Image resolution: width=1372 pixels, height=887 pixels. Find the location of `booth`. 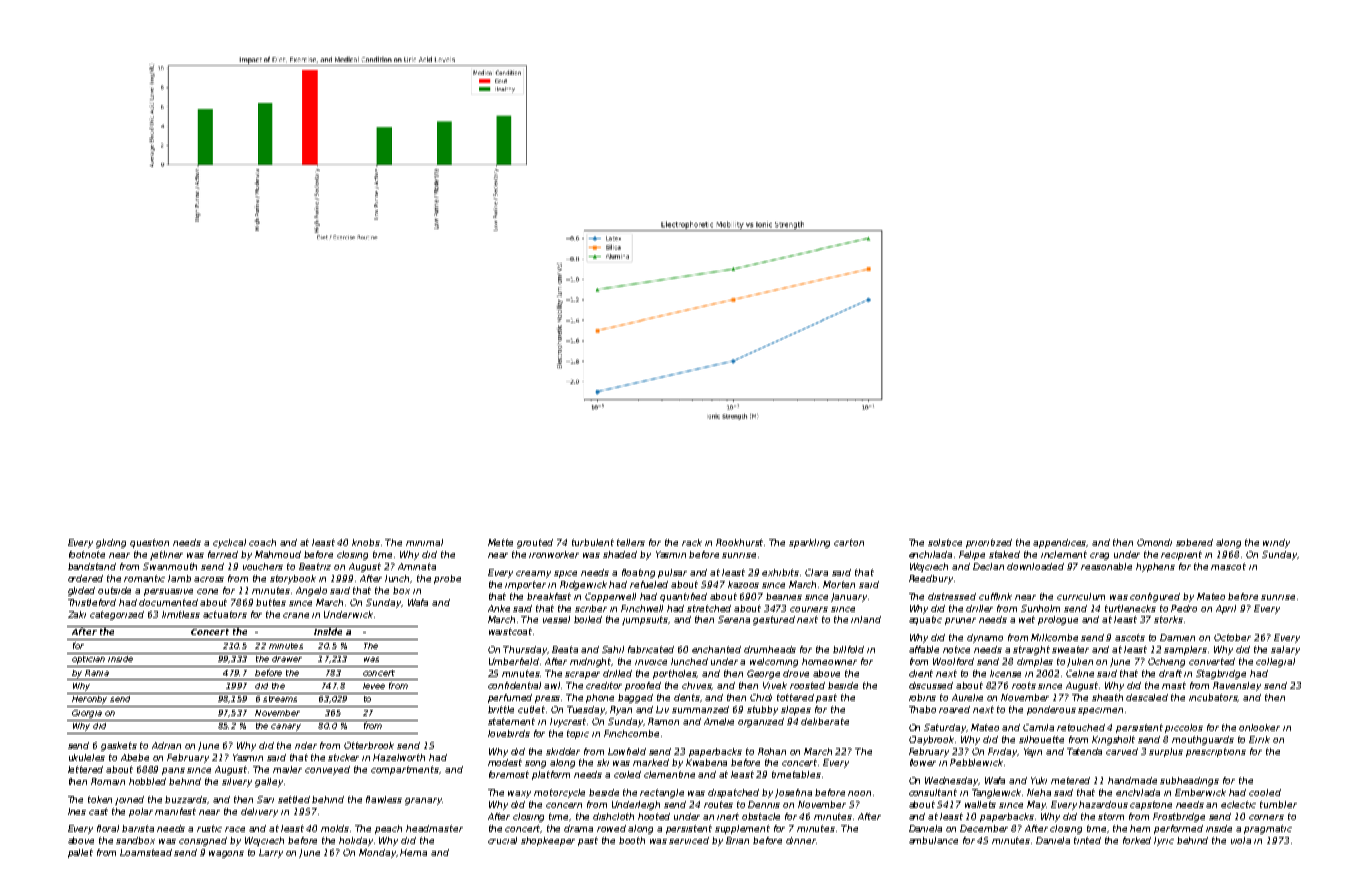

booth is located at coordinates (632, 840).
